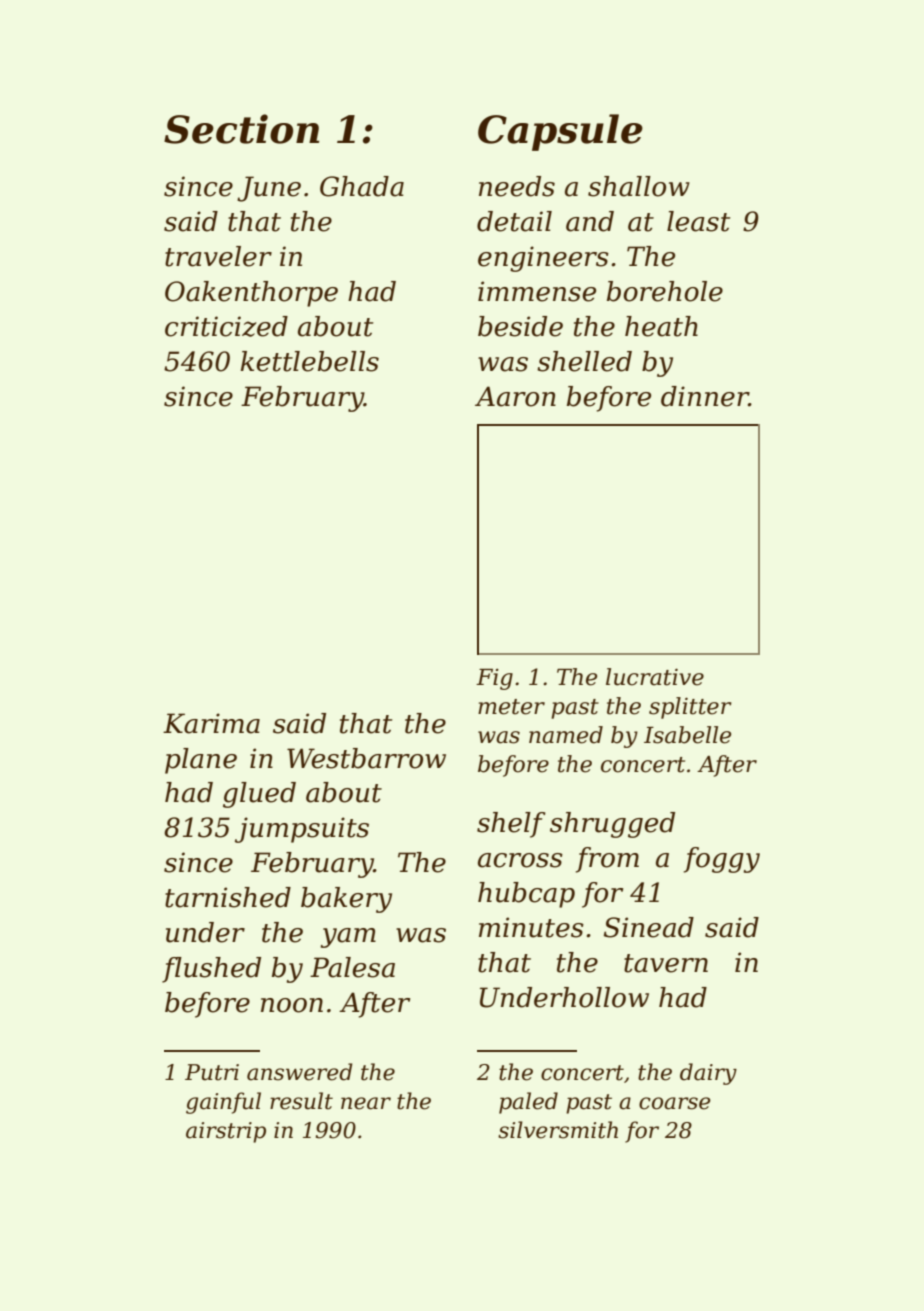  I want to click on Karima, so click(211, 723).
